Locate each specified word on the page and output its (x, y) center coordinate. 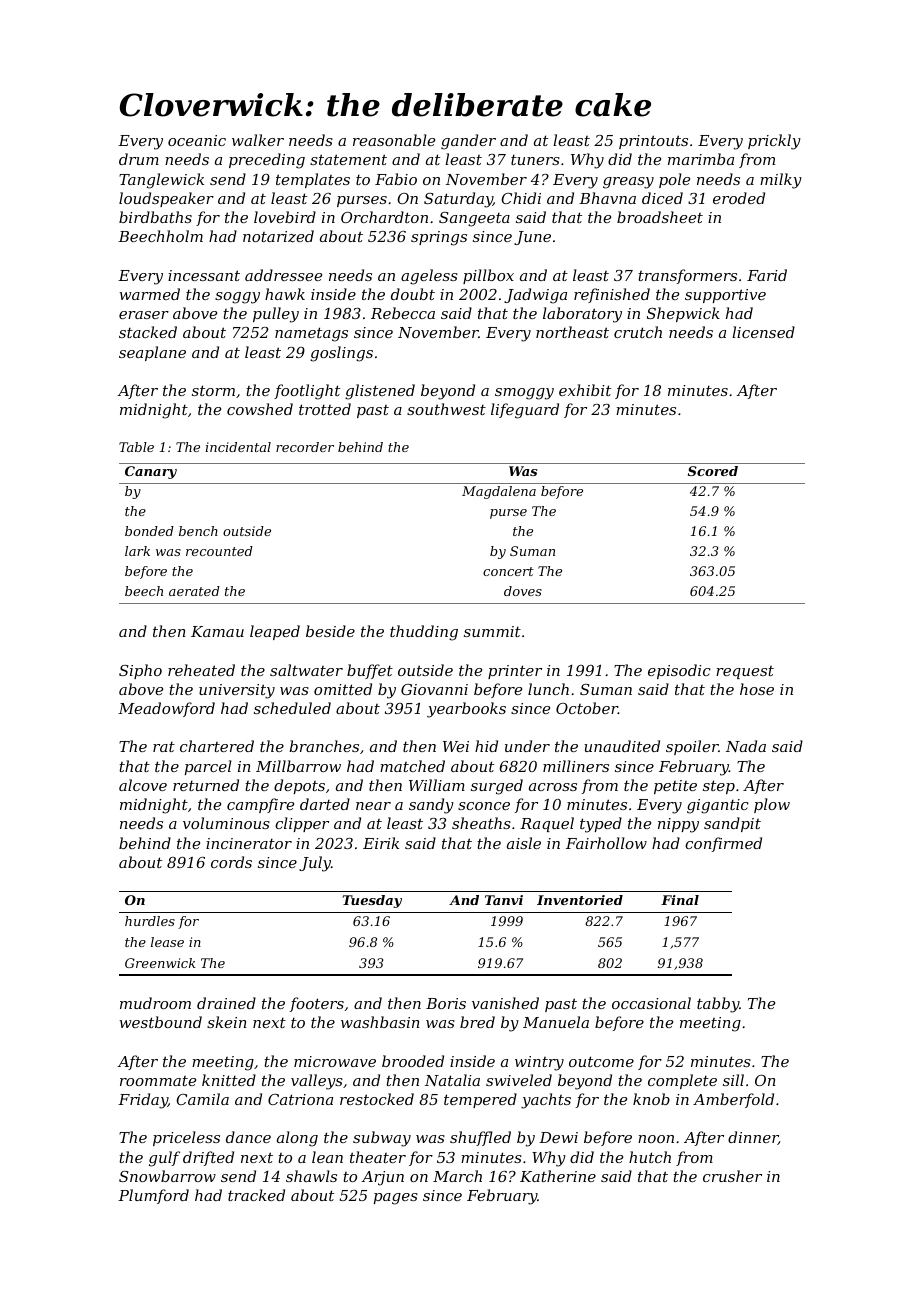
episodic (679, 671)
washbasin (380, 1022)
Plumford (153, 1196)
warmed (149, 294)
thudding (424, 633)
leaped (275, 632)
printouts (653, 142)
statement (348, 159)
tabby (718, 1005)
